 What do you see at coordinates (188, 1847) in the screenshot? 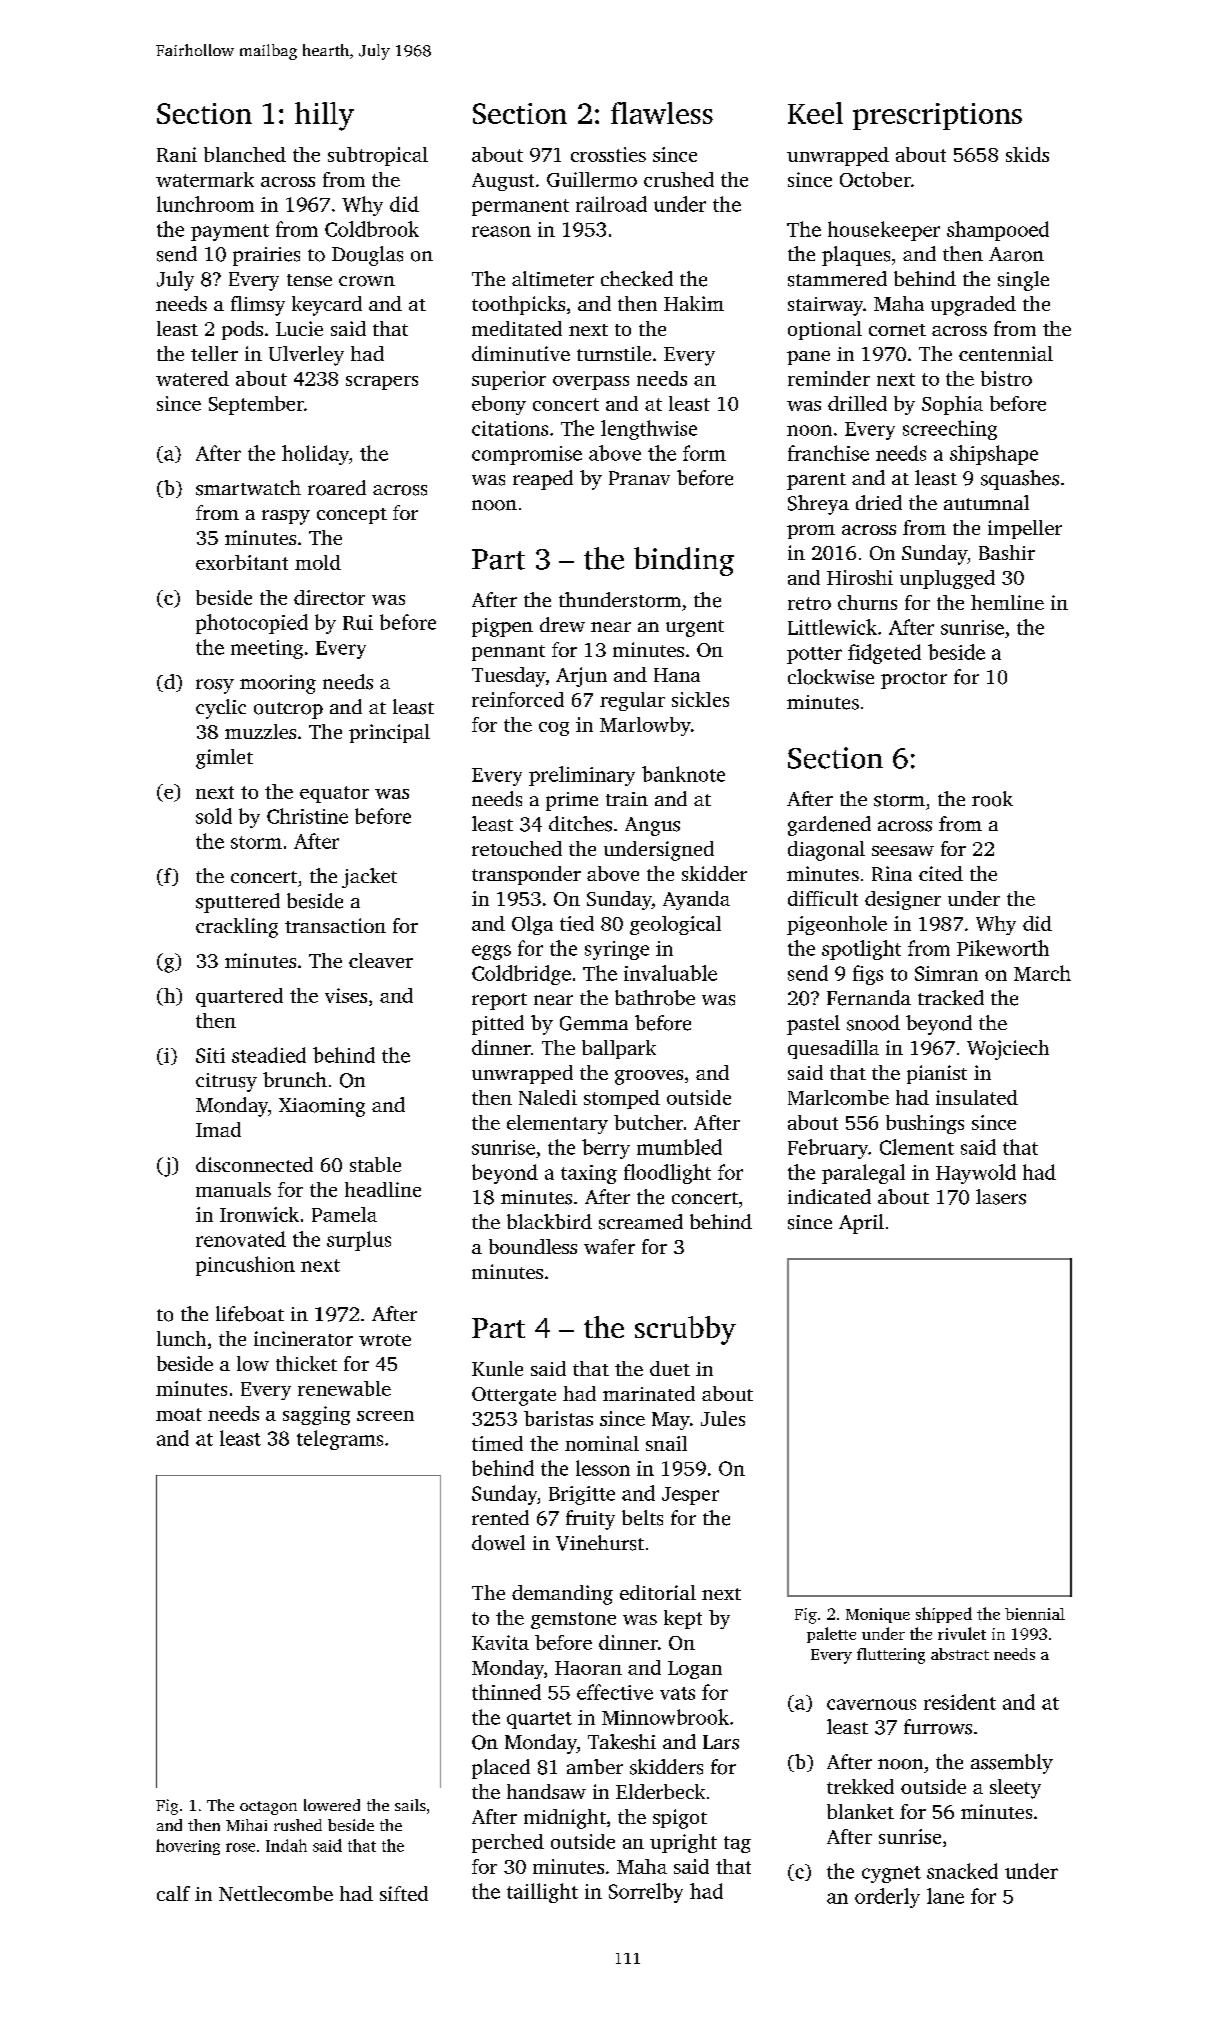
I see `hovering` at bounding box center [188, 1847].
